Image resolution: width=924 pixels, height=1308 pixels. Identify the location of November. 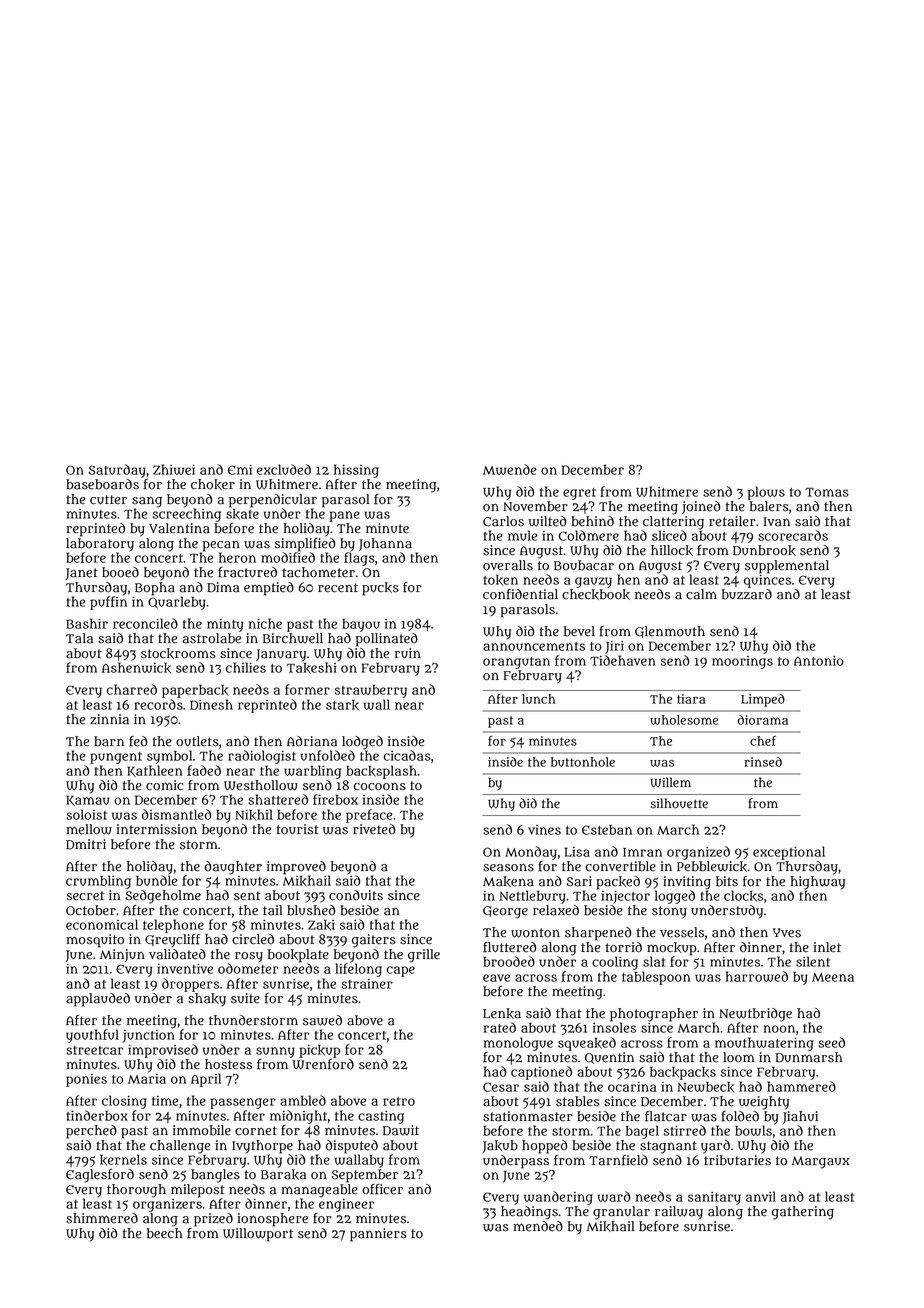
(535, 506).
